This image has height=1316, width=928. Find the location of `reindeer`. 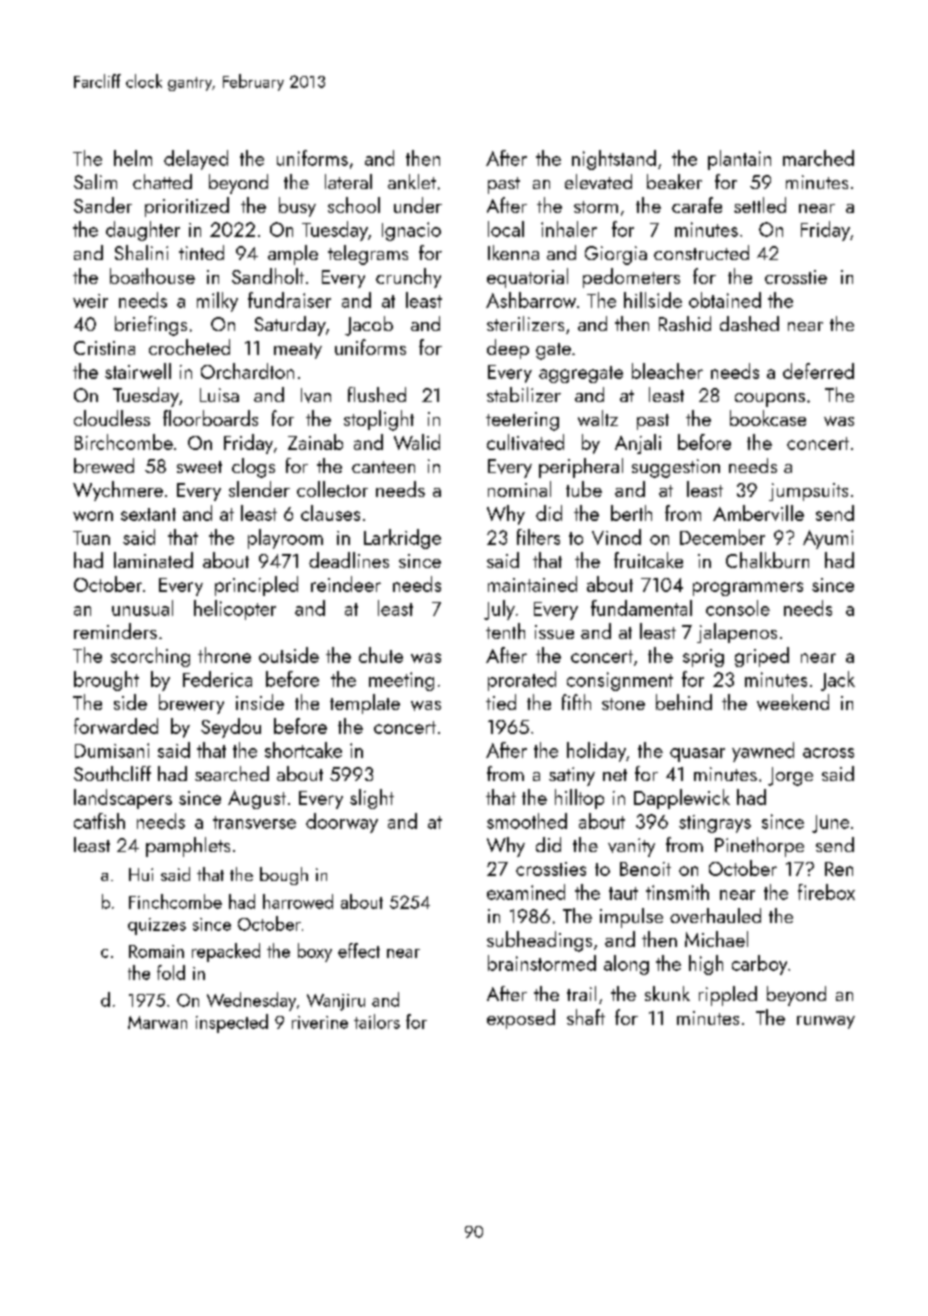

reindeer is located at coordinates (346, 584).
